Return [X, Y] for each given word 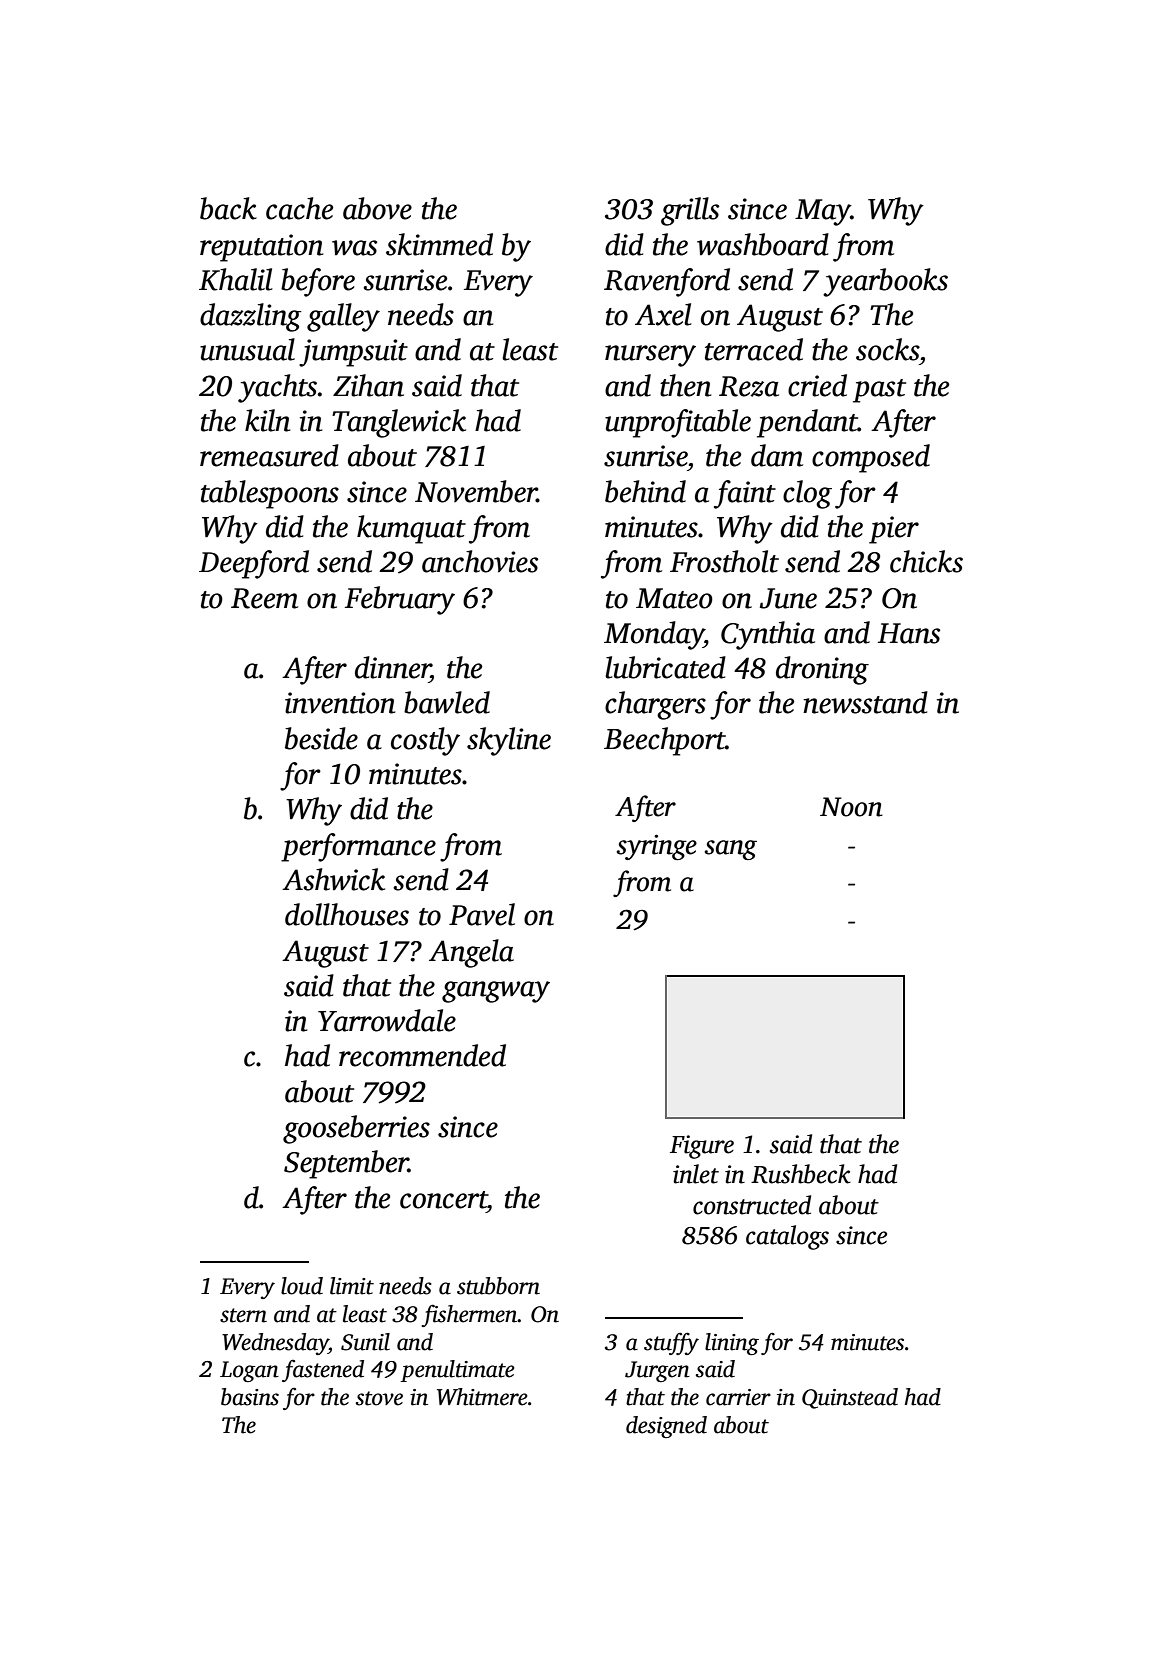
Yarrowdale [387, 1020]
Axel [663, 314]
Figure [702, 1147]
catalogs [787, 1237]
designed [666, 1427]
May [823, 212]
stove [379, 1398]
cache [299, 208]
